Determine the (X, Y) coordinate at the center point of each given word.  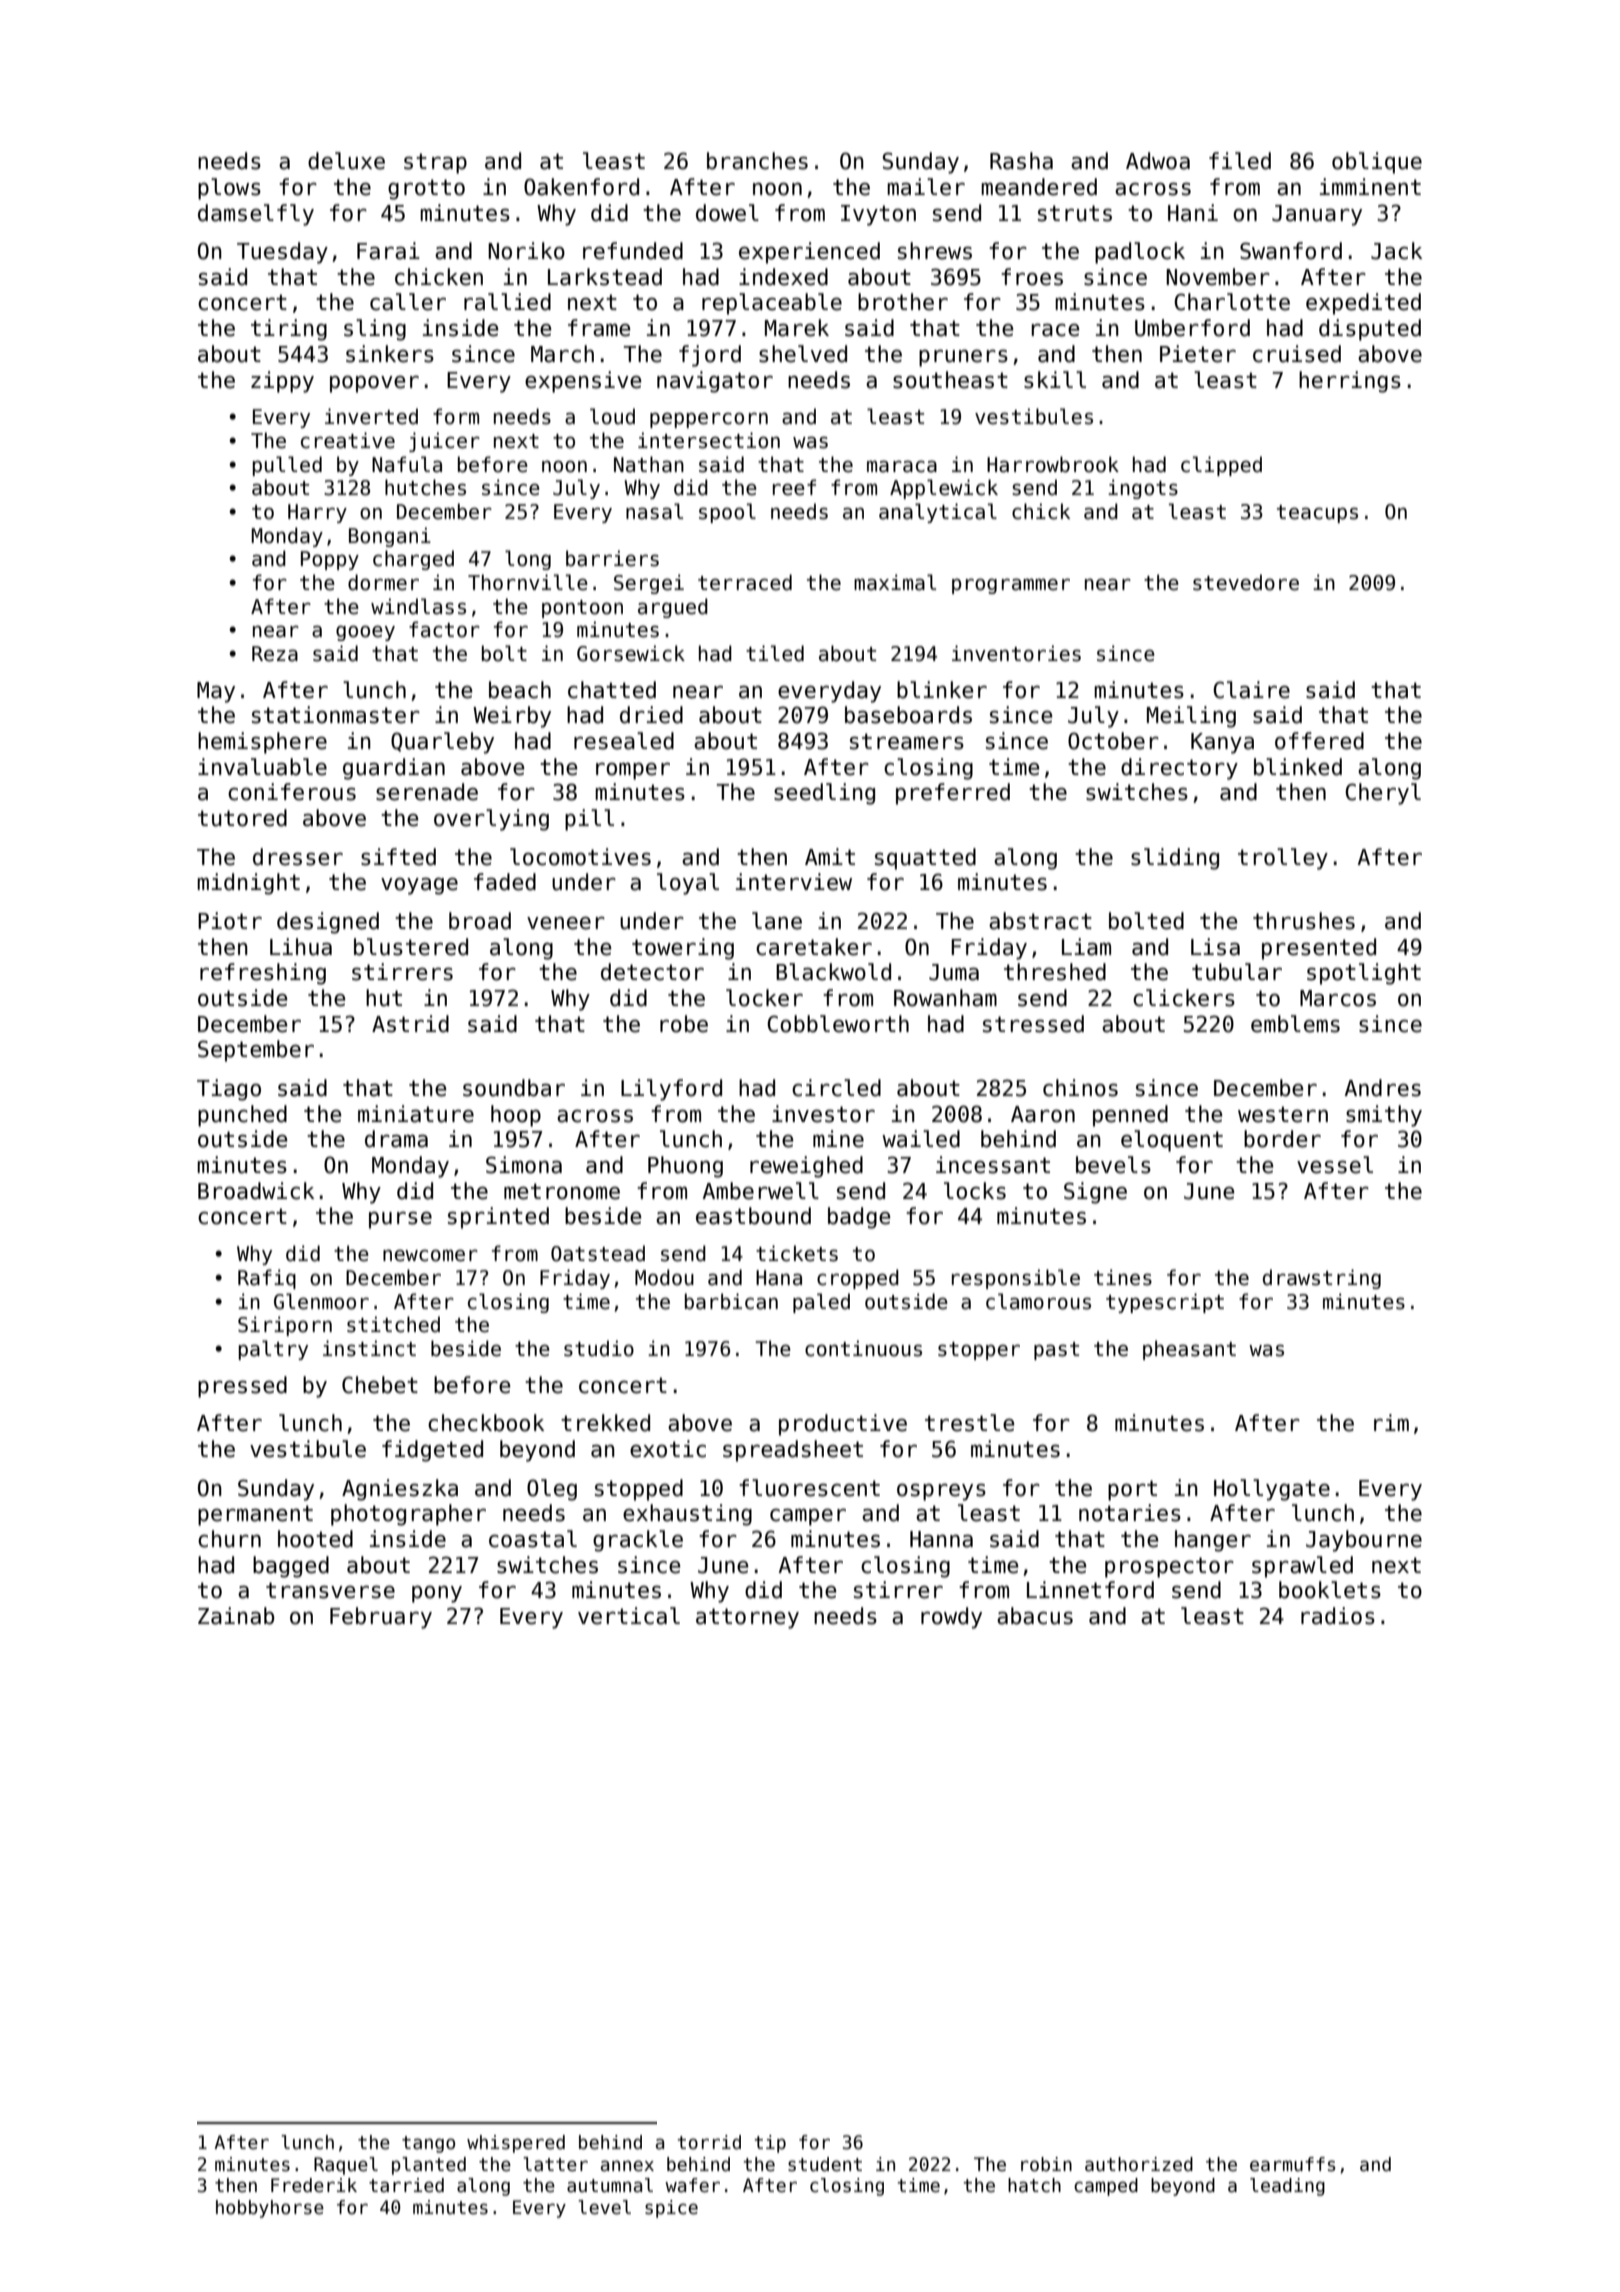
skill (1055, 380)
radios (1338, 1616)
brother (903, 302)
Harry (317, 513)
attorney (747, 1618)
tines (1123, 1277)
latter (555, 2164)
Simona (524, 1165)
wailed (921, 1139)
